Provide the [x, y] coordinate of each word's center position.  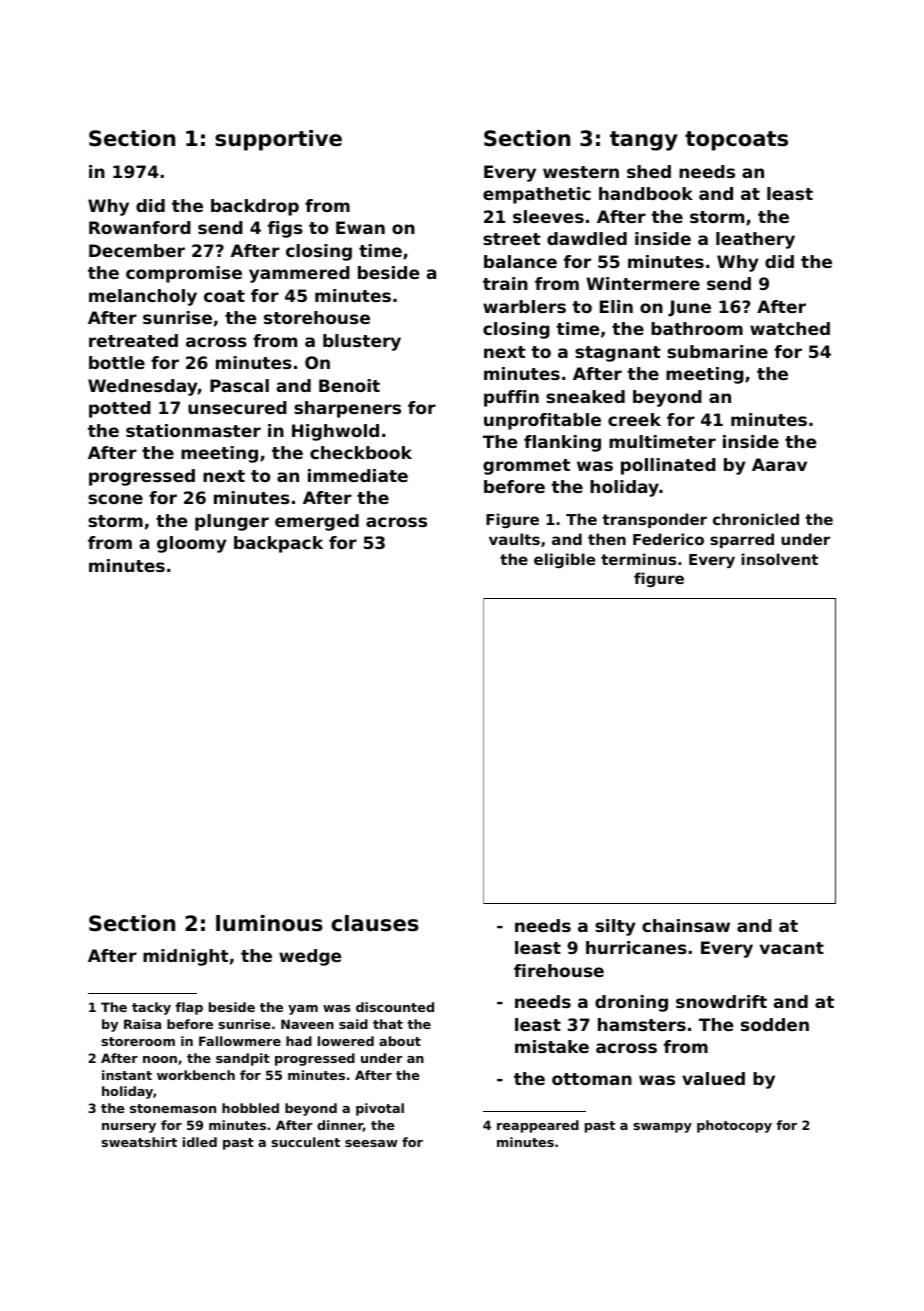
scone [115, 499]
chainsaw [686, 925]
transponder [654, 520]
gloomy [192, 544]
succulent [305, 1142]
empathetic [537, 195]
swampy [662, 1128]
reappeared [538, 1126]
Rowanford [140, 227]
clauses [375, 923]
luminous [269, 923]
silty [615, 927]
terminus [638, 559]
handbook [646, 193]
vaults [514, 539]
